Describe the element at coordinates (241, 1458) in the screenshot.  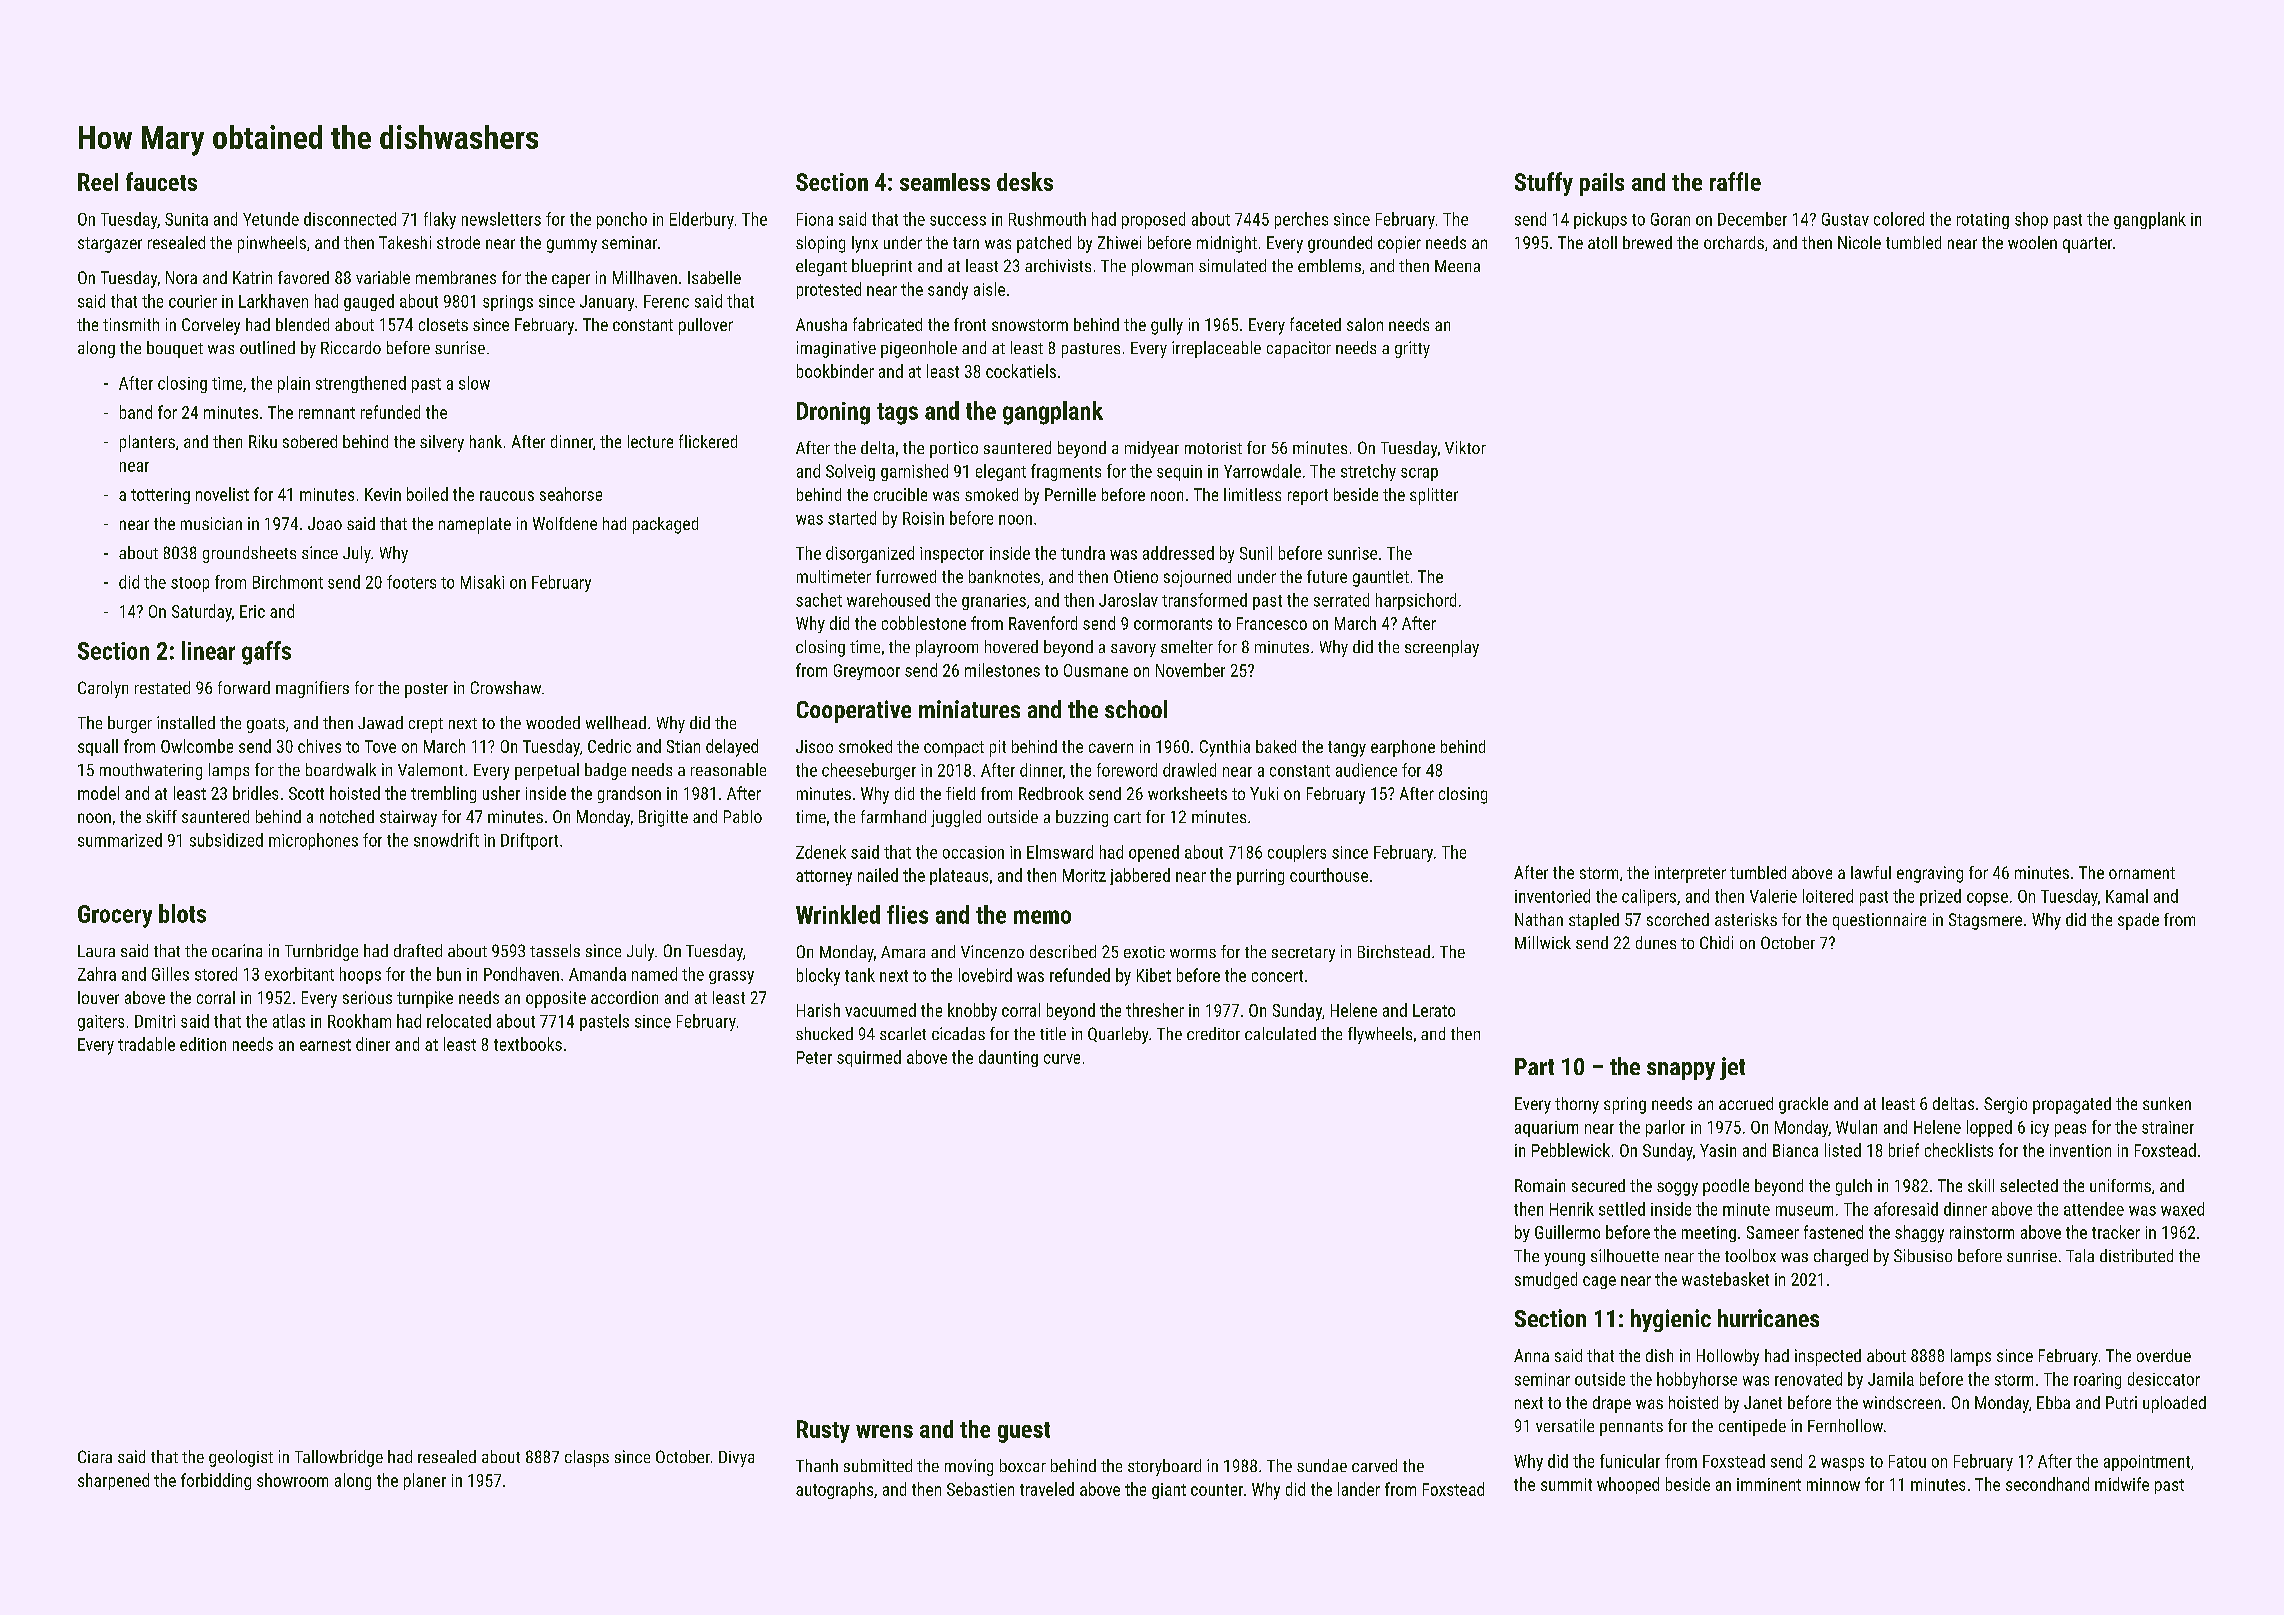
I see `geologist` at that location.
